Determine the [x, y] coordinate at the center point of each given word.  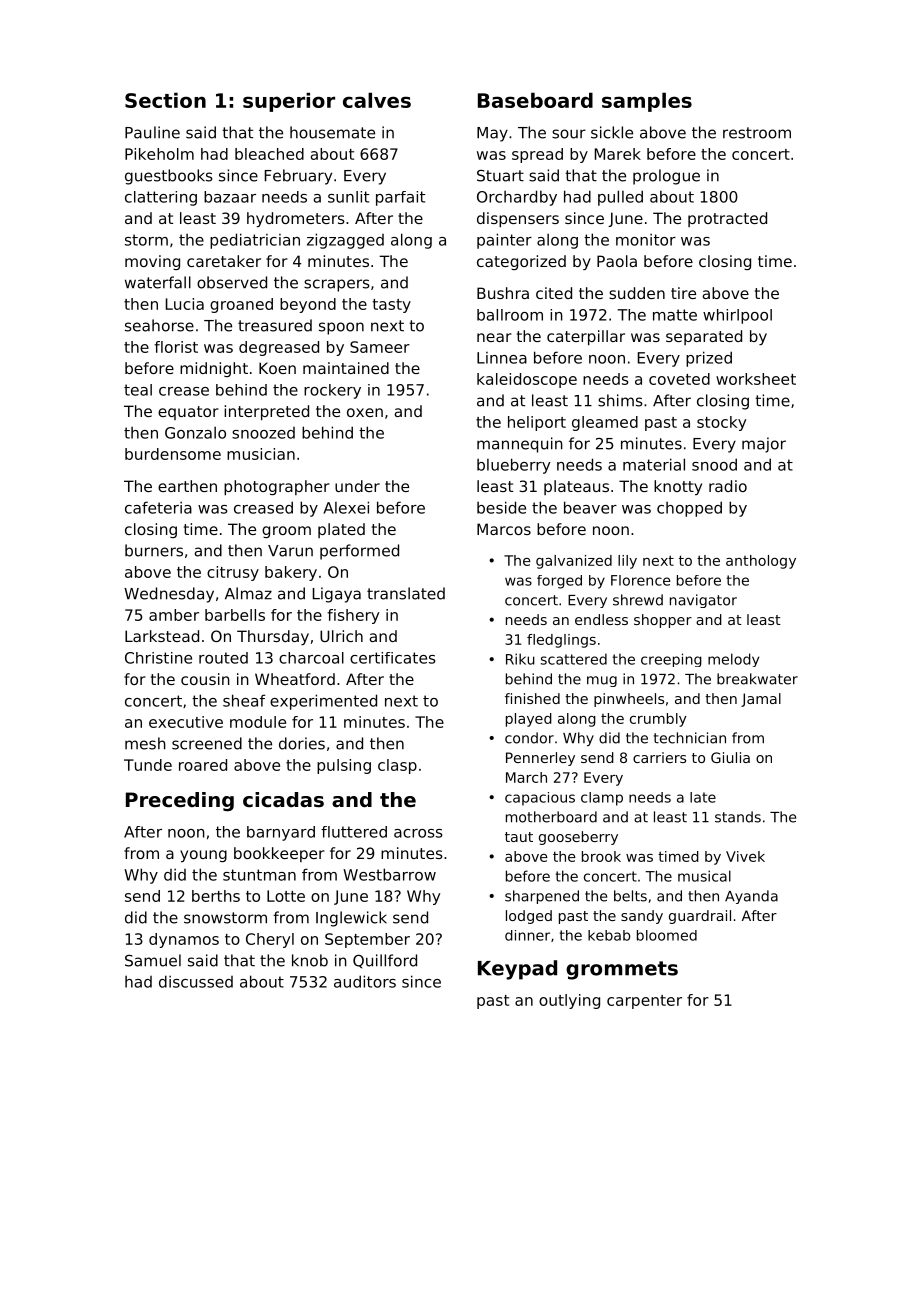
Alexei [346, 507]
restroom [757, 133]
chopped [689, 509]
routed [223, 658]
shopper [663, 621]
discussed [196, 981]
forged [559, 582]
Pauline [152, 132]
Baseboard [535, 100]
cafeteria [158, 507]
